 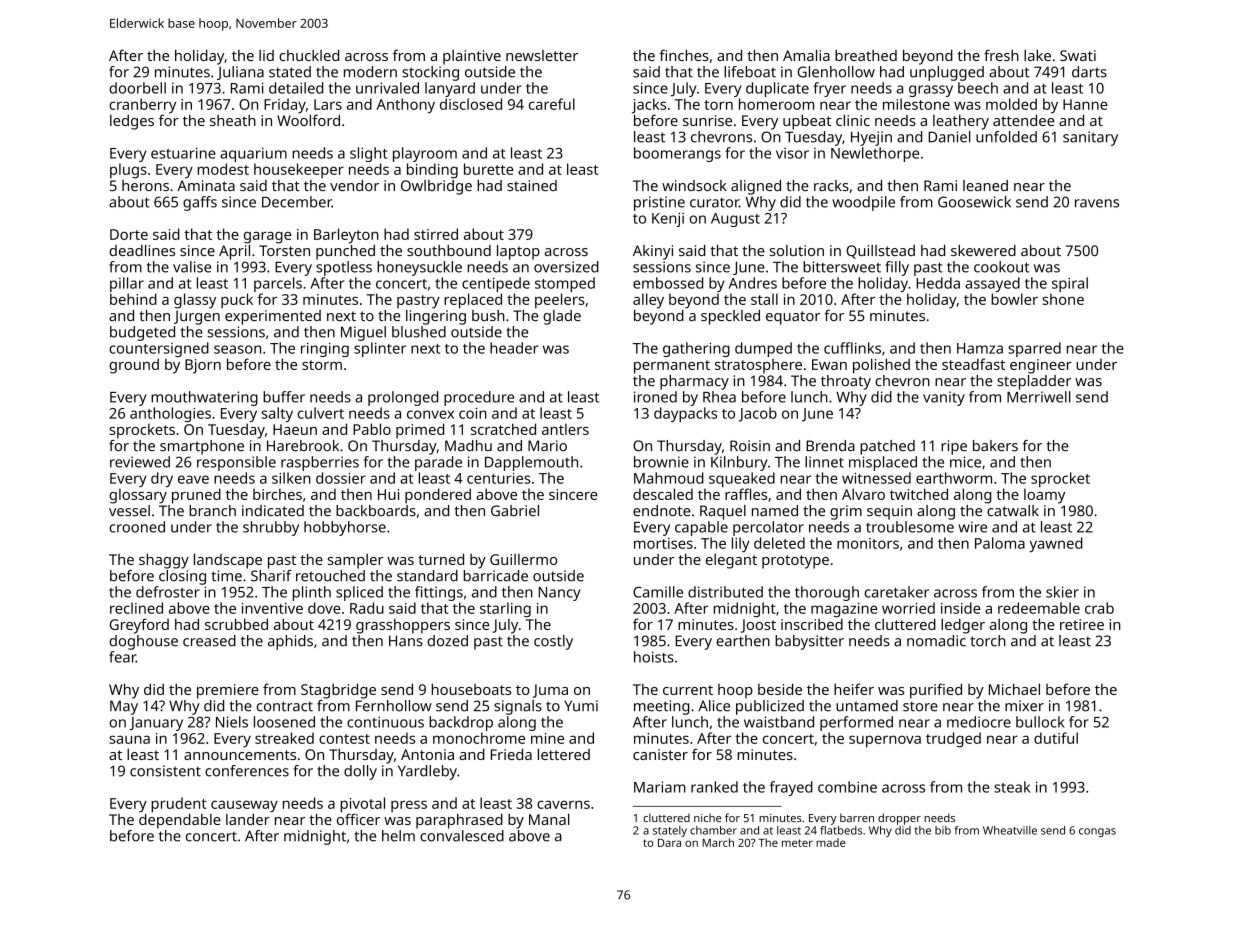 I want to click on bakers, so click(x=995, y=446).
